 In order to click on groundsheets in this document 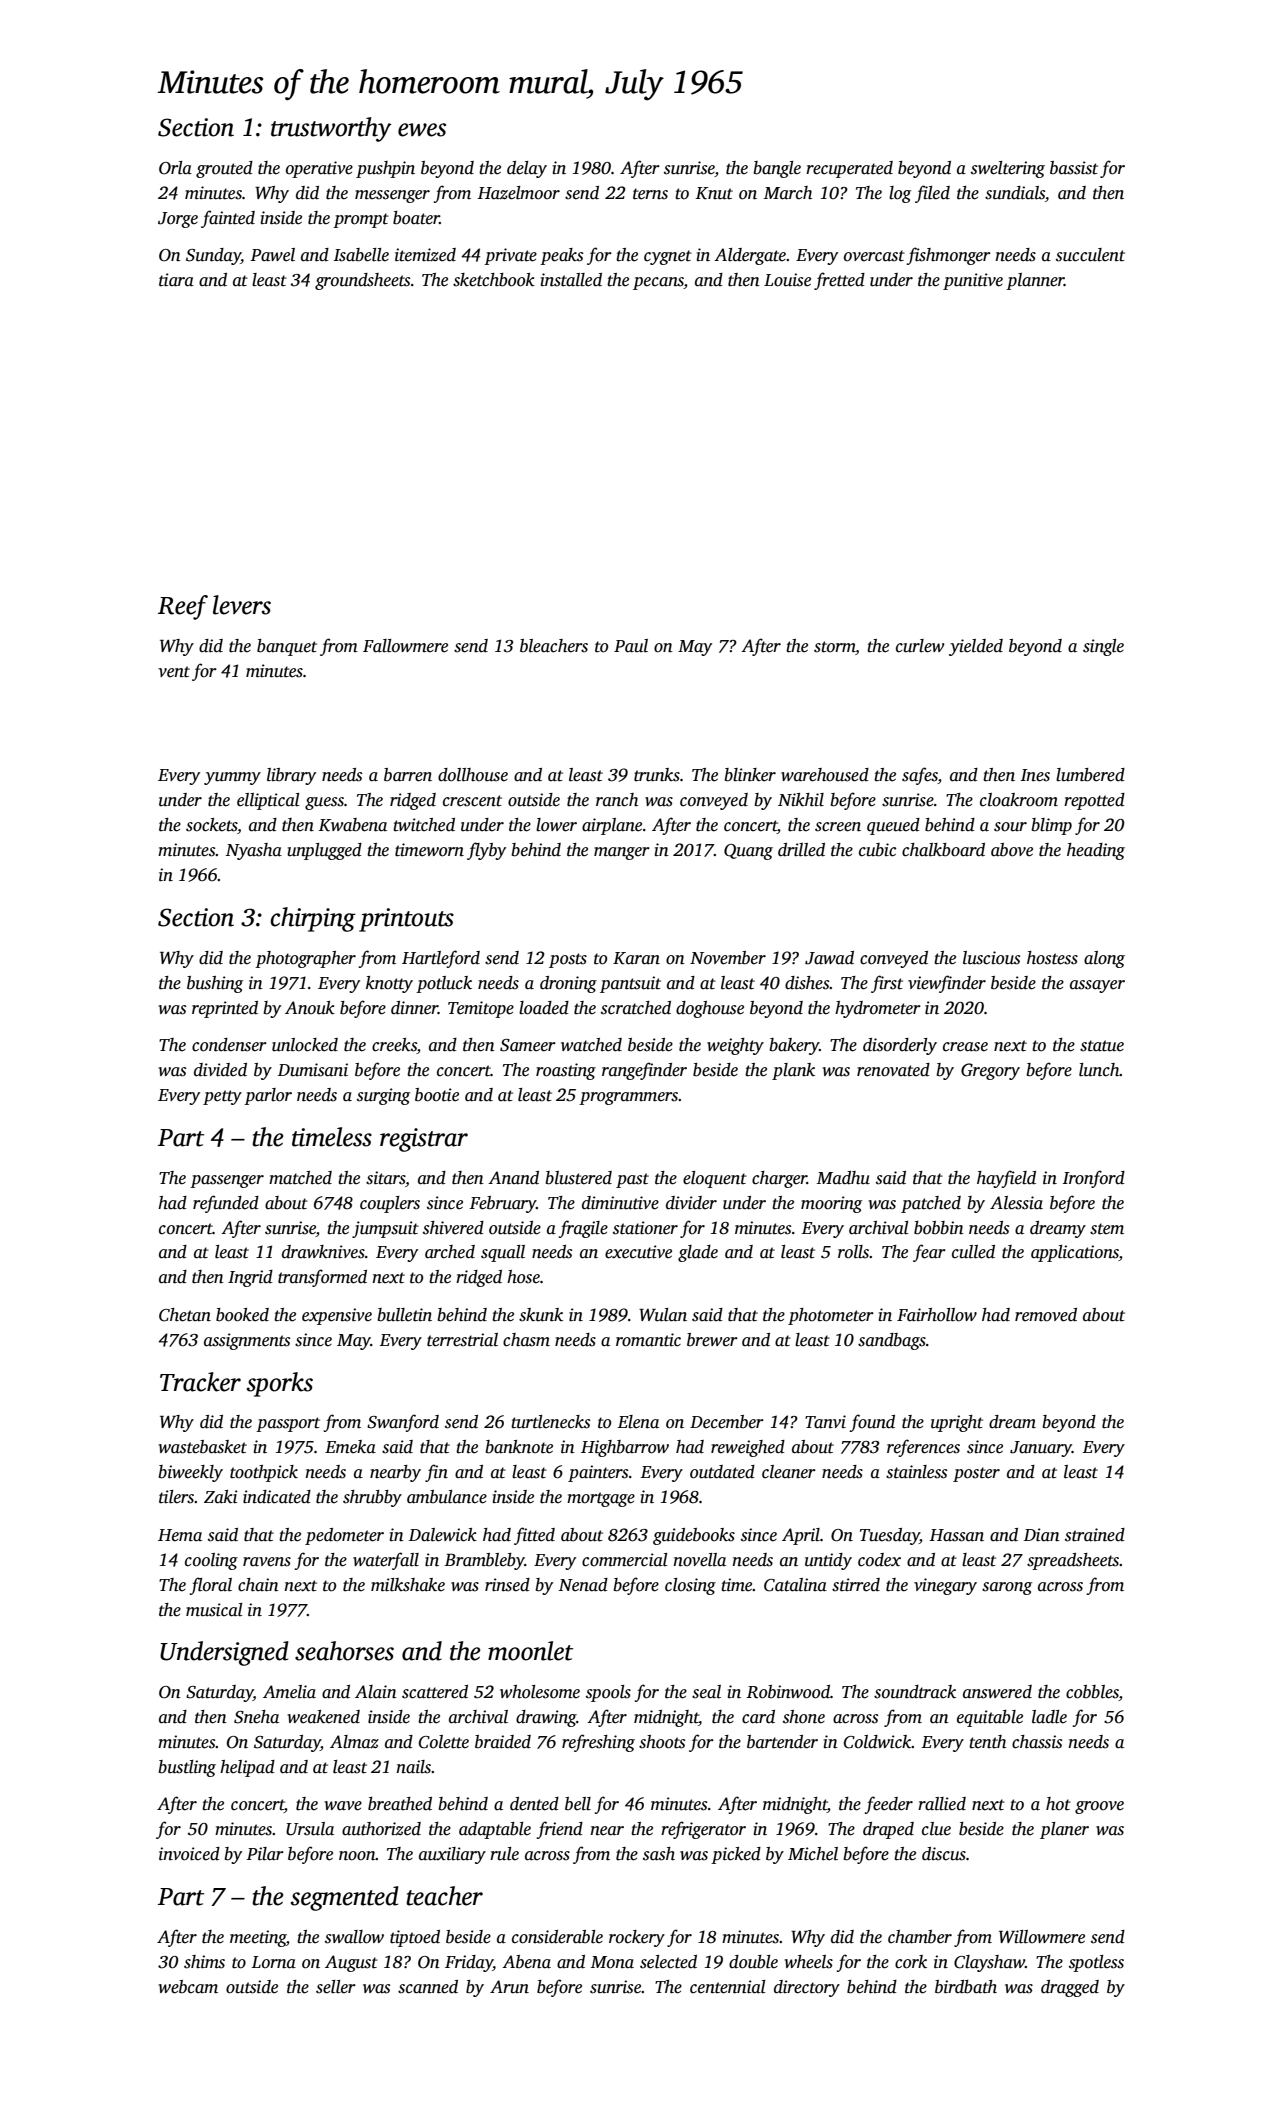, I will do `click(362, 281)`.
